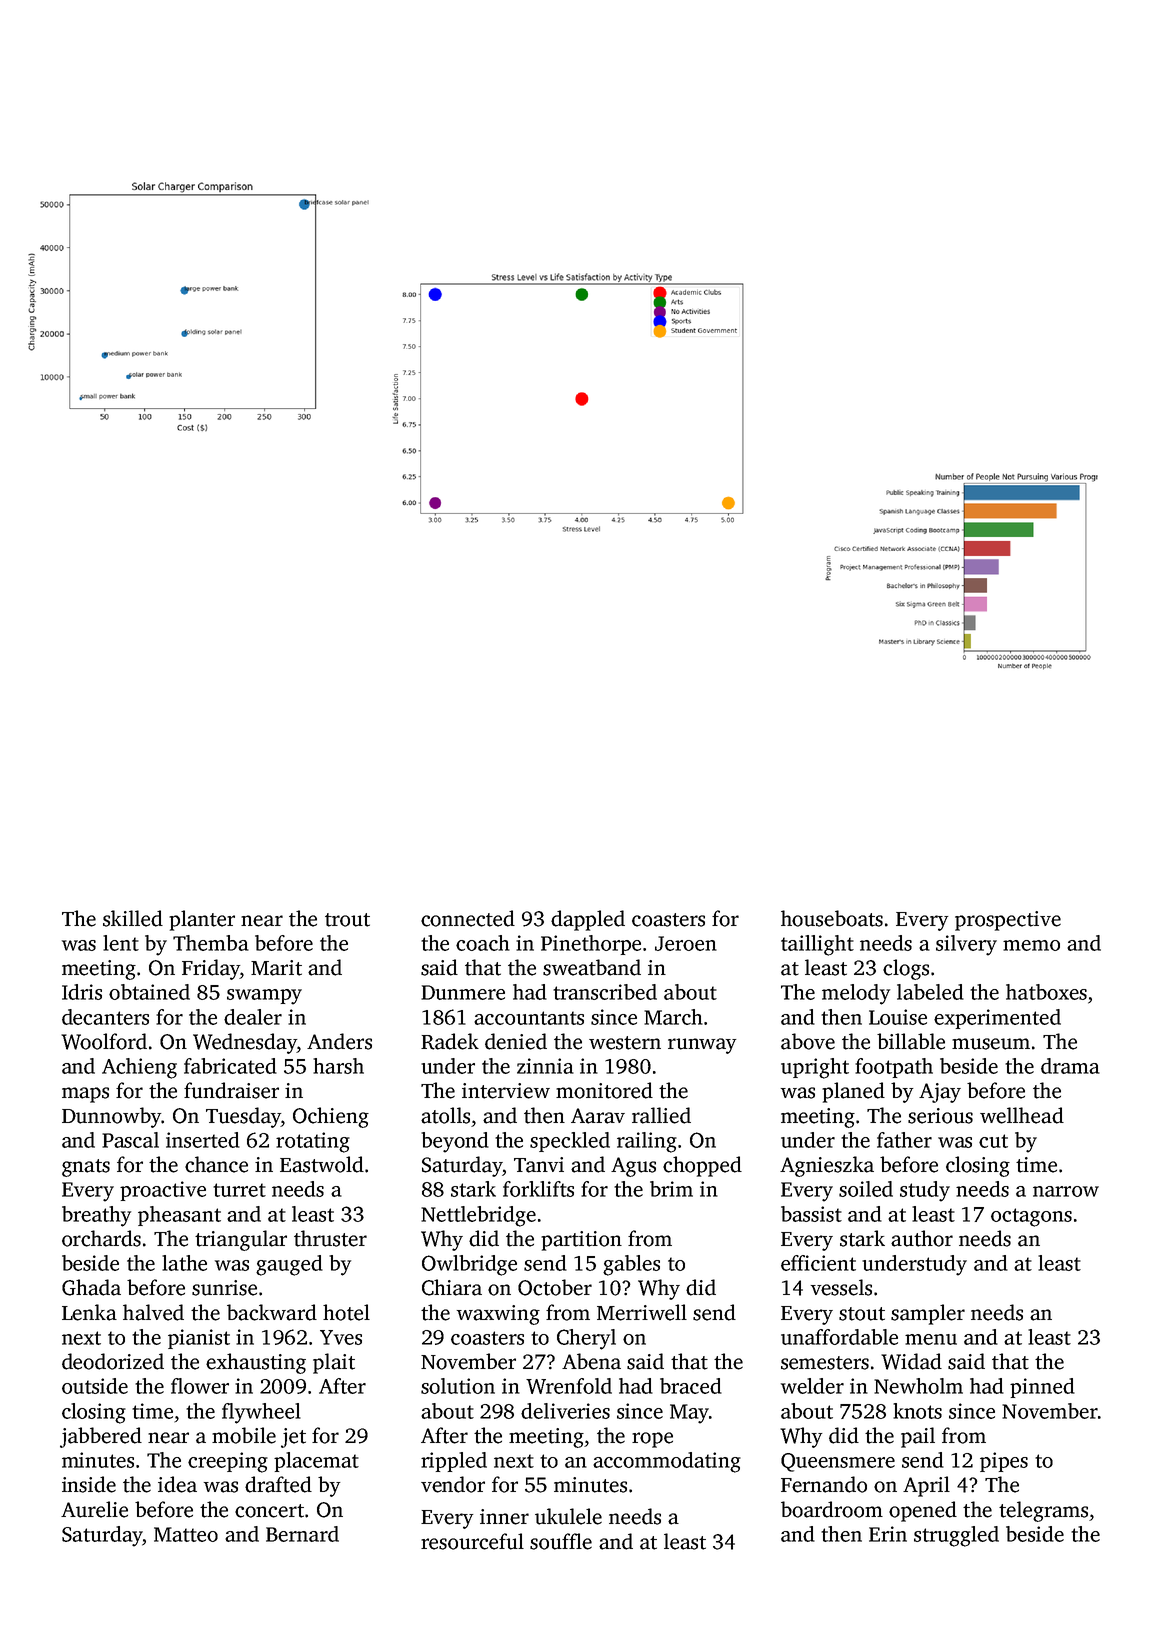 Image resolution: width=1165 pixels, height=1648 pixels. Describe the element at coordinates (1008, 921) in the document. I see `prospective` at that location.
